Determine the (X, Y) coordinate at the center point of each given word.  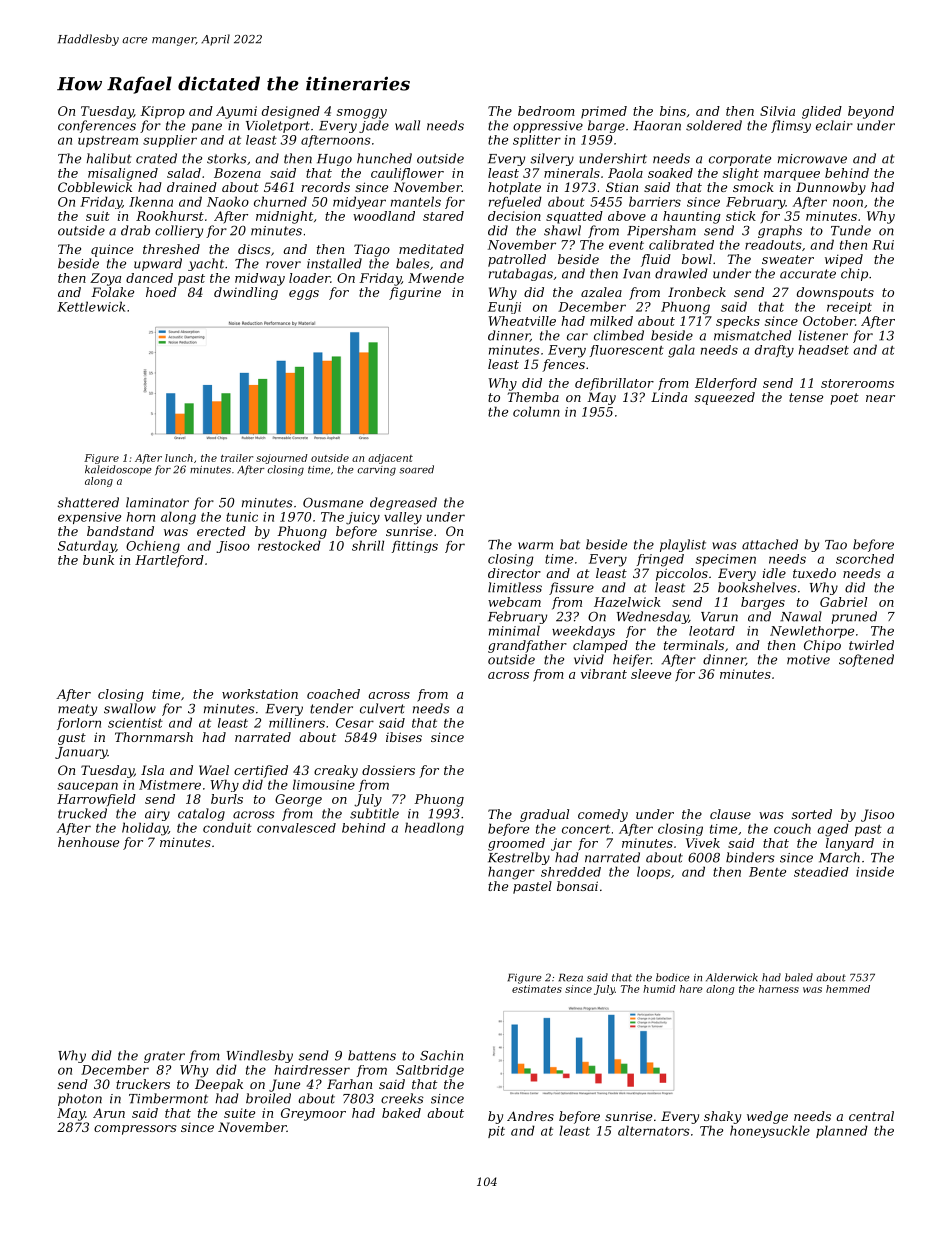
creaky (336, 771)
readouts (773, 245)
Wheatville (522, 321)
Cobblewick (95, 187)
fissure (571, 588)
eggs (304, 295)
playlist (683, 545)
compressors (135, 1130)
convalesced (296, 828)
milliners (297, 723)
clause (730, 814)
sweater (788, 259)
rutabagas (521, 274)
